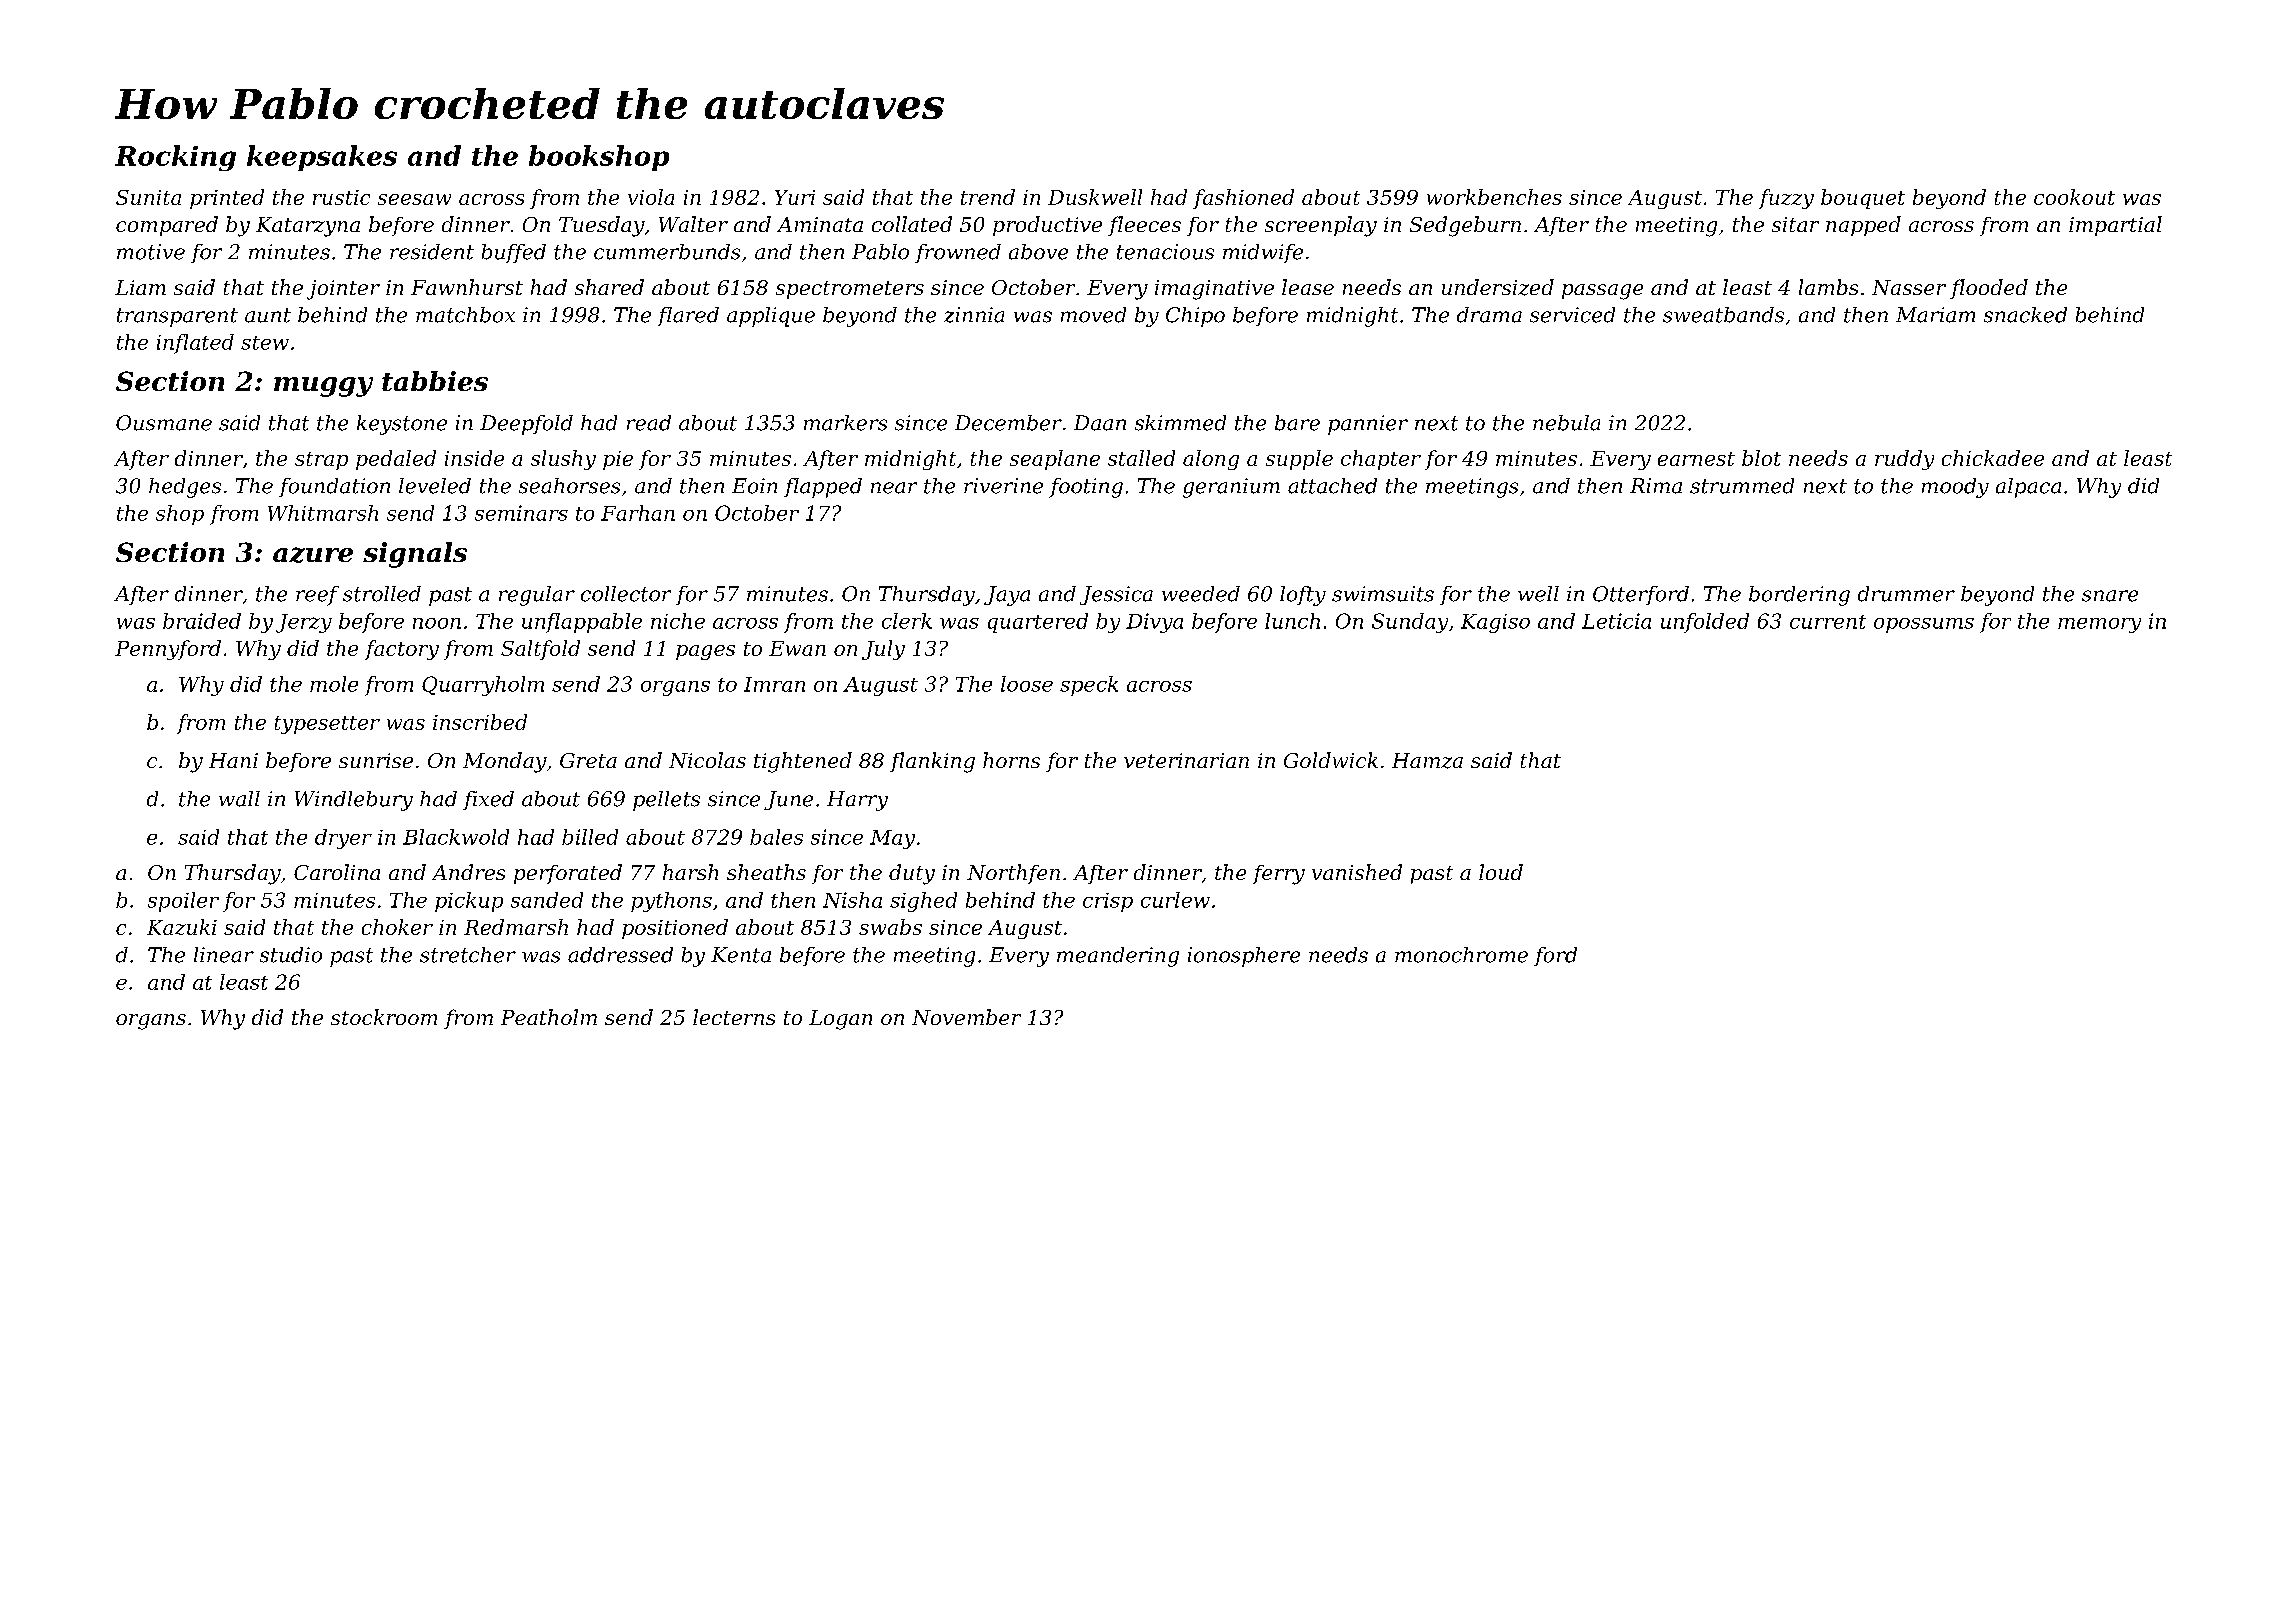 Image resolution: width=2292 pixels, height=1620 pixels. Describe the element at coordinates (384, 1017) in the image. I see `stockroom` at that location.
